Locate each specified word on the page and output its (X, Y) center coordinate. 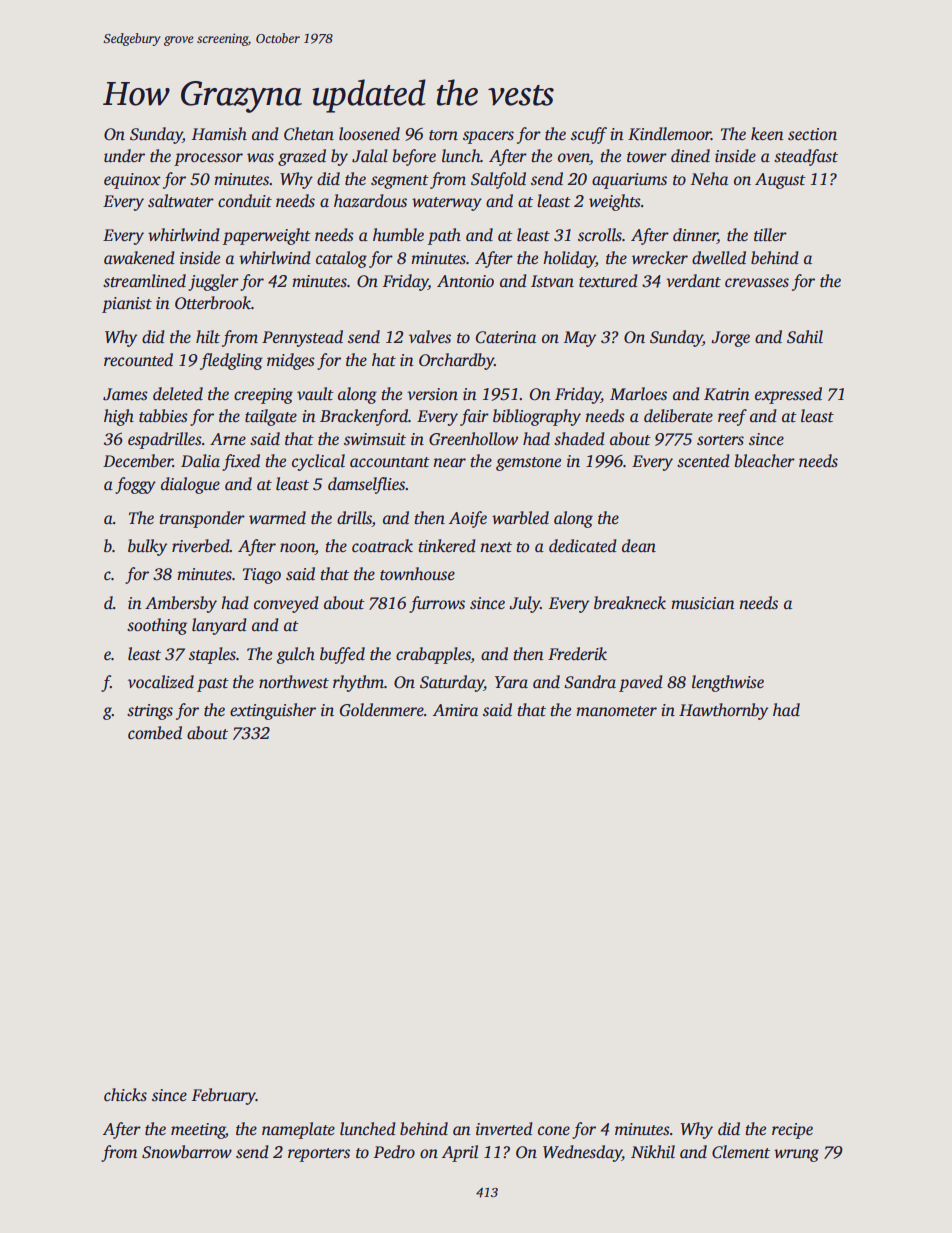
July (524, 604)
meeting (198, 1131)
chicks (125, 1095)
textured (608, 281)
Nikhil (653, 1152)
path (444, 236)
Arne (228, 439)
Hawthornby (723, 711)
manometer (616, 711)
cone (554, 1131)
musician (703, 603)
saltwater (181, 201)
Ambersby (181, 604)
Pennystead (302, 338)
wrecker (660, 258)
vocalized (161, 682)
